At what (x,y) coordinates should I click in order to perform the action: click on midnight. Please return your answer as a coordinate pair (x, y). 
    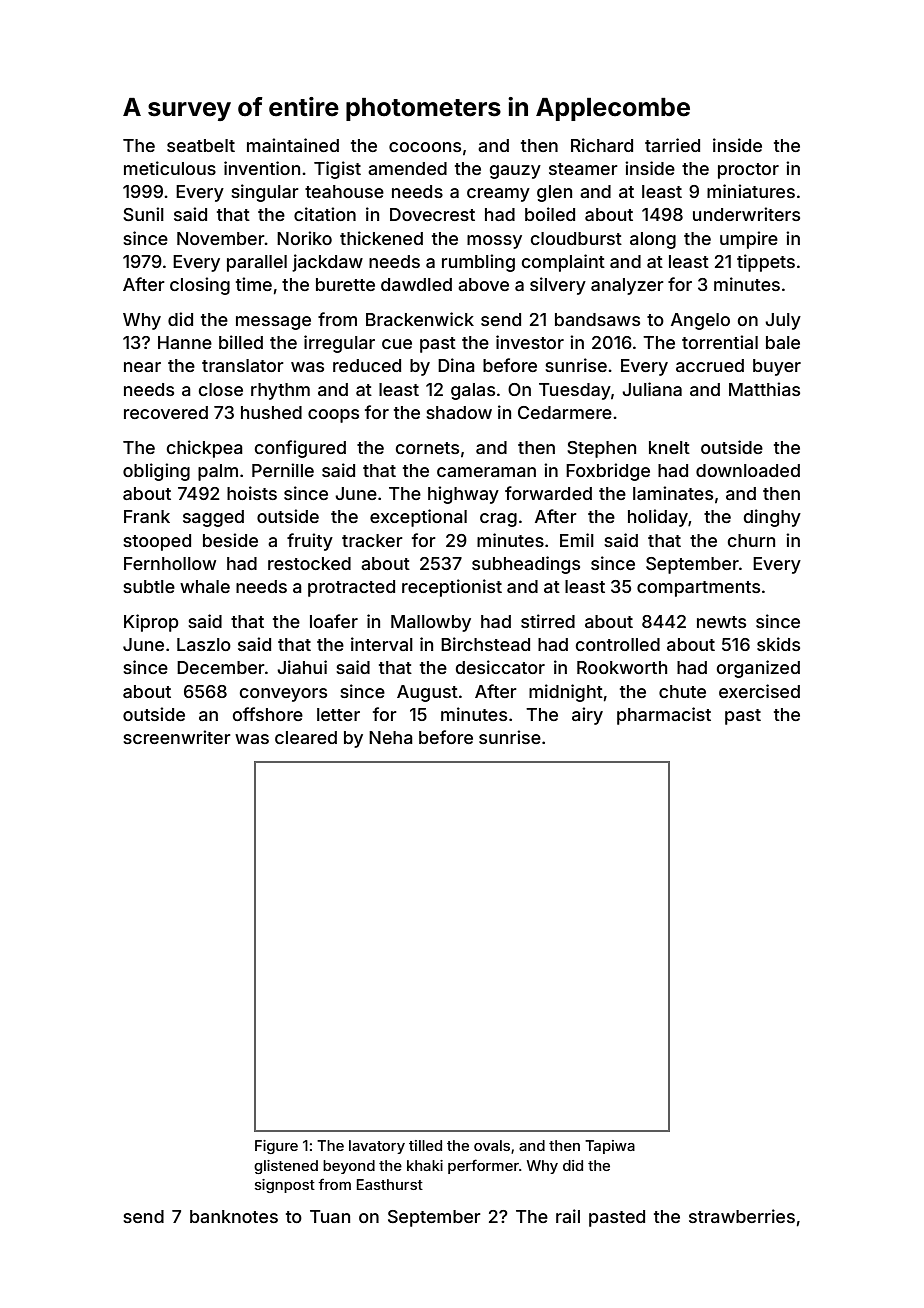
    Looking at the image, I should click on (566, 693).
